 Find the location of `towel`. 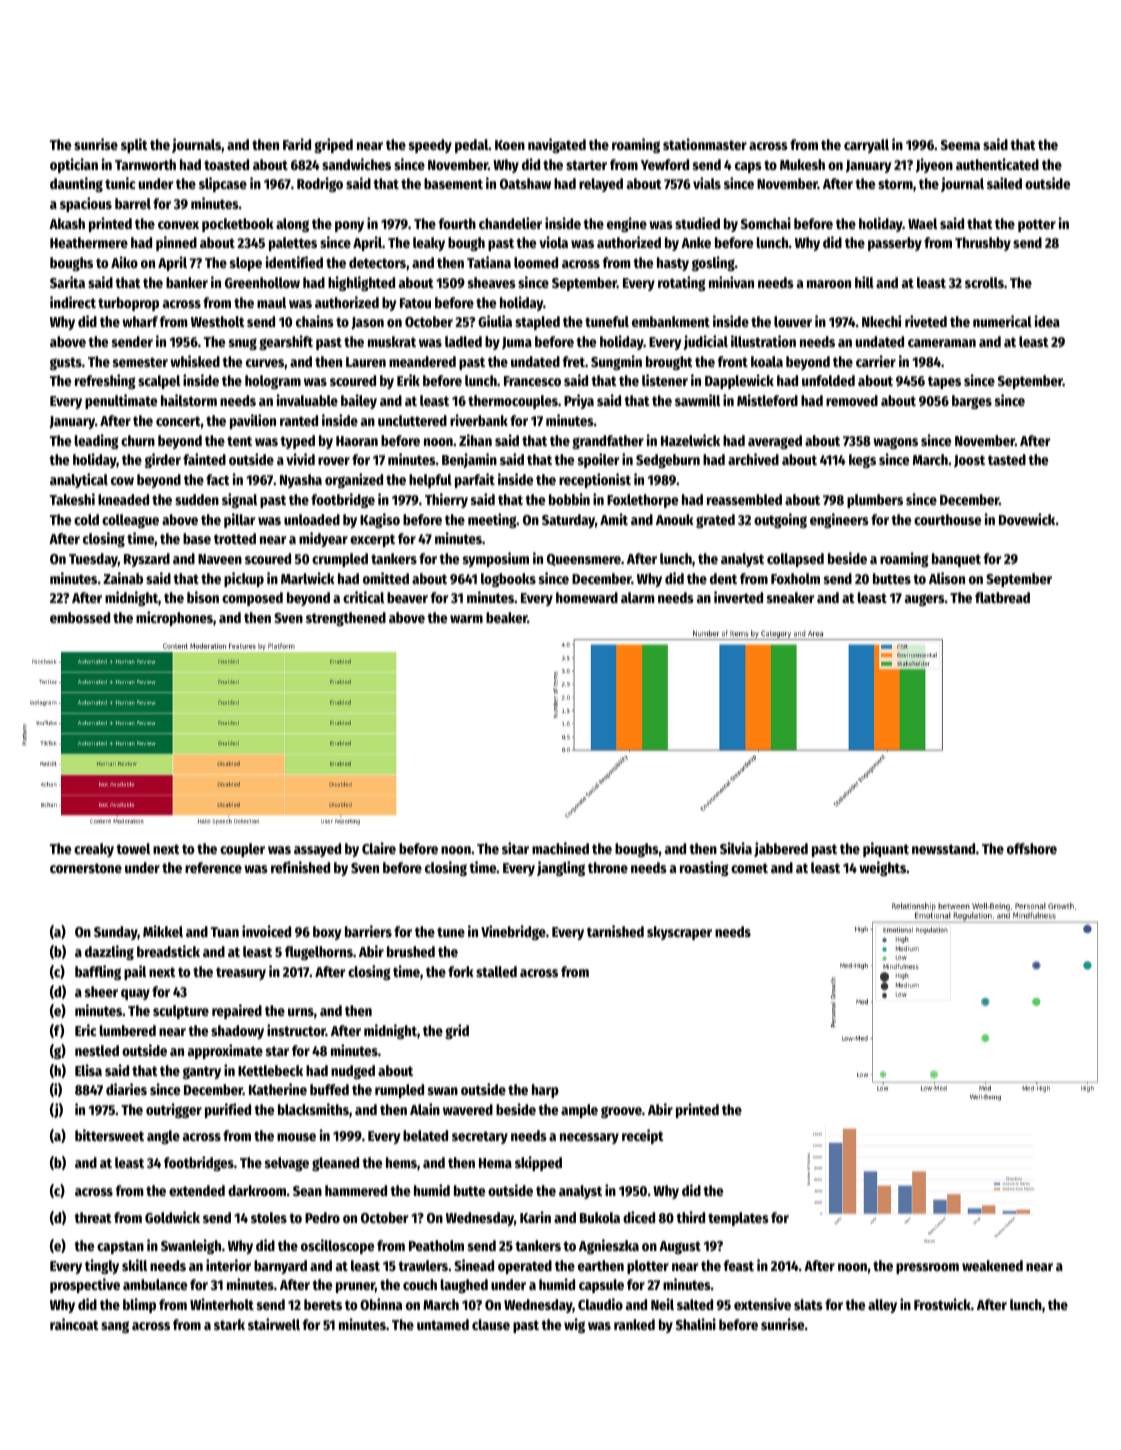

towel is located at coordinates (133, 848).
